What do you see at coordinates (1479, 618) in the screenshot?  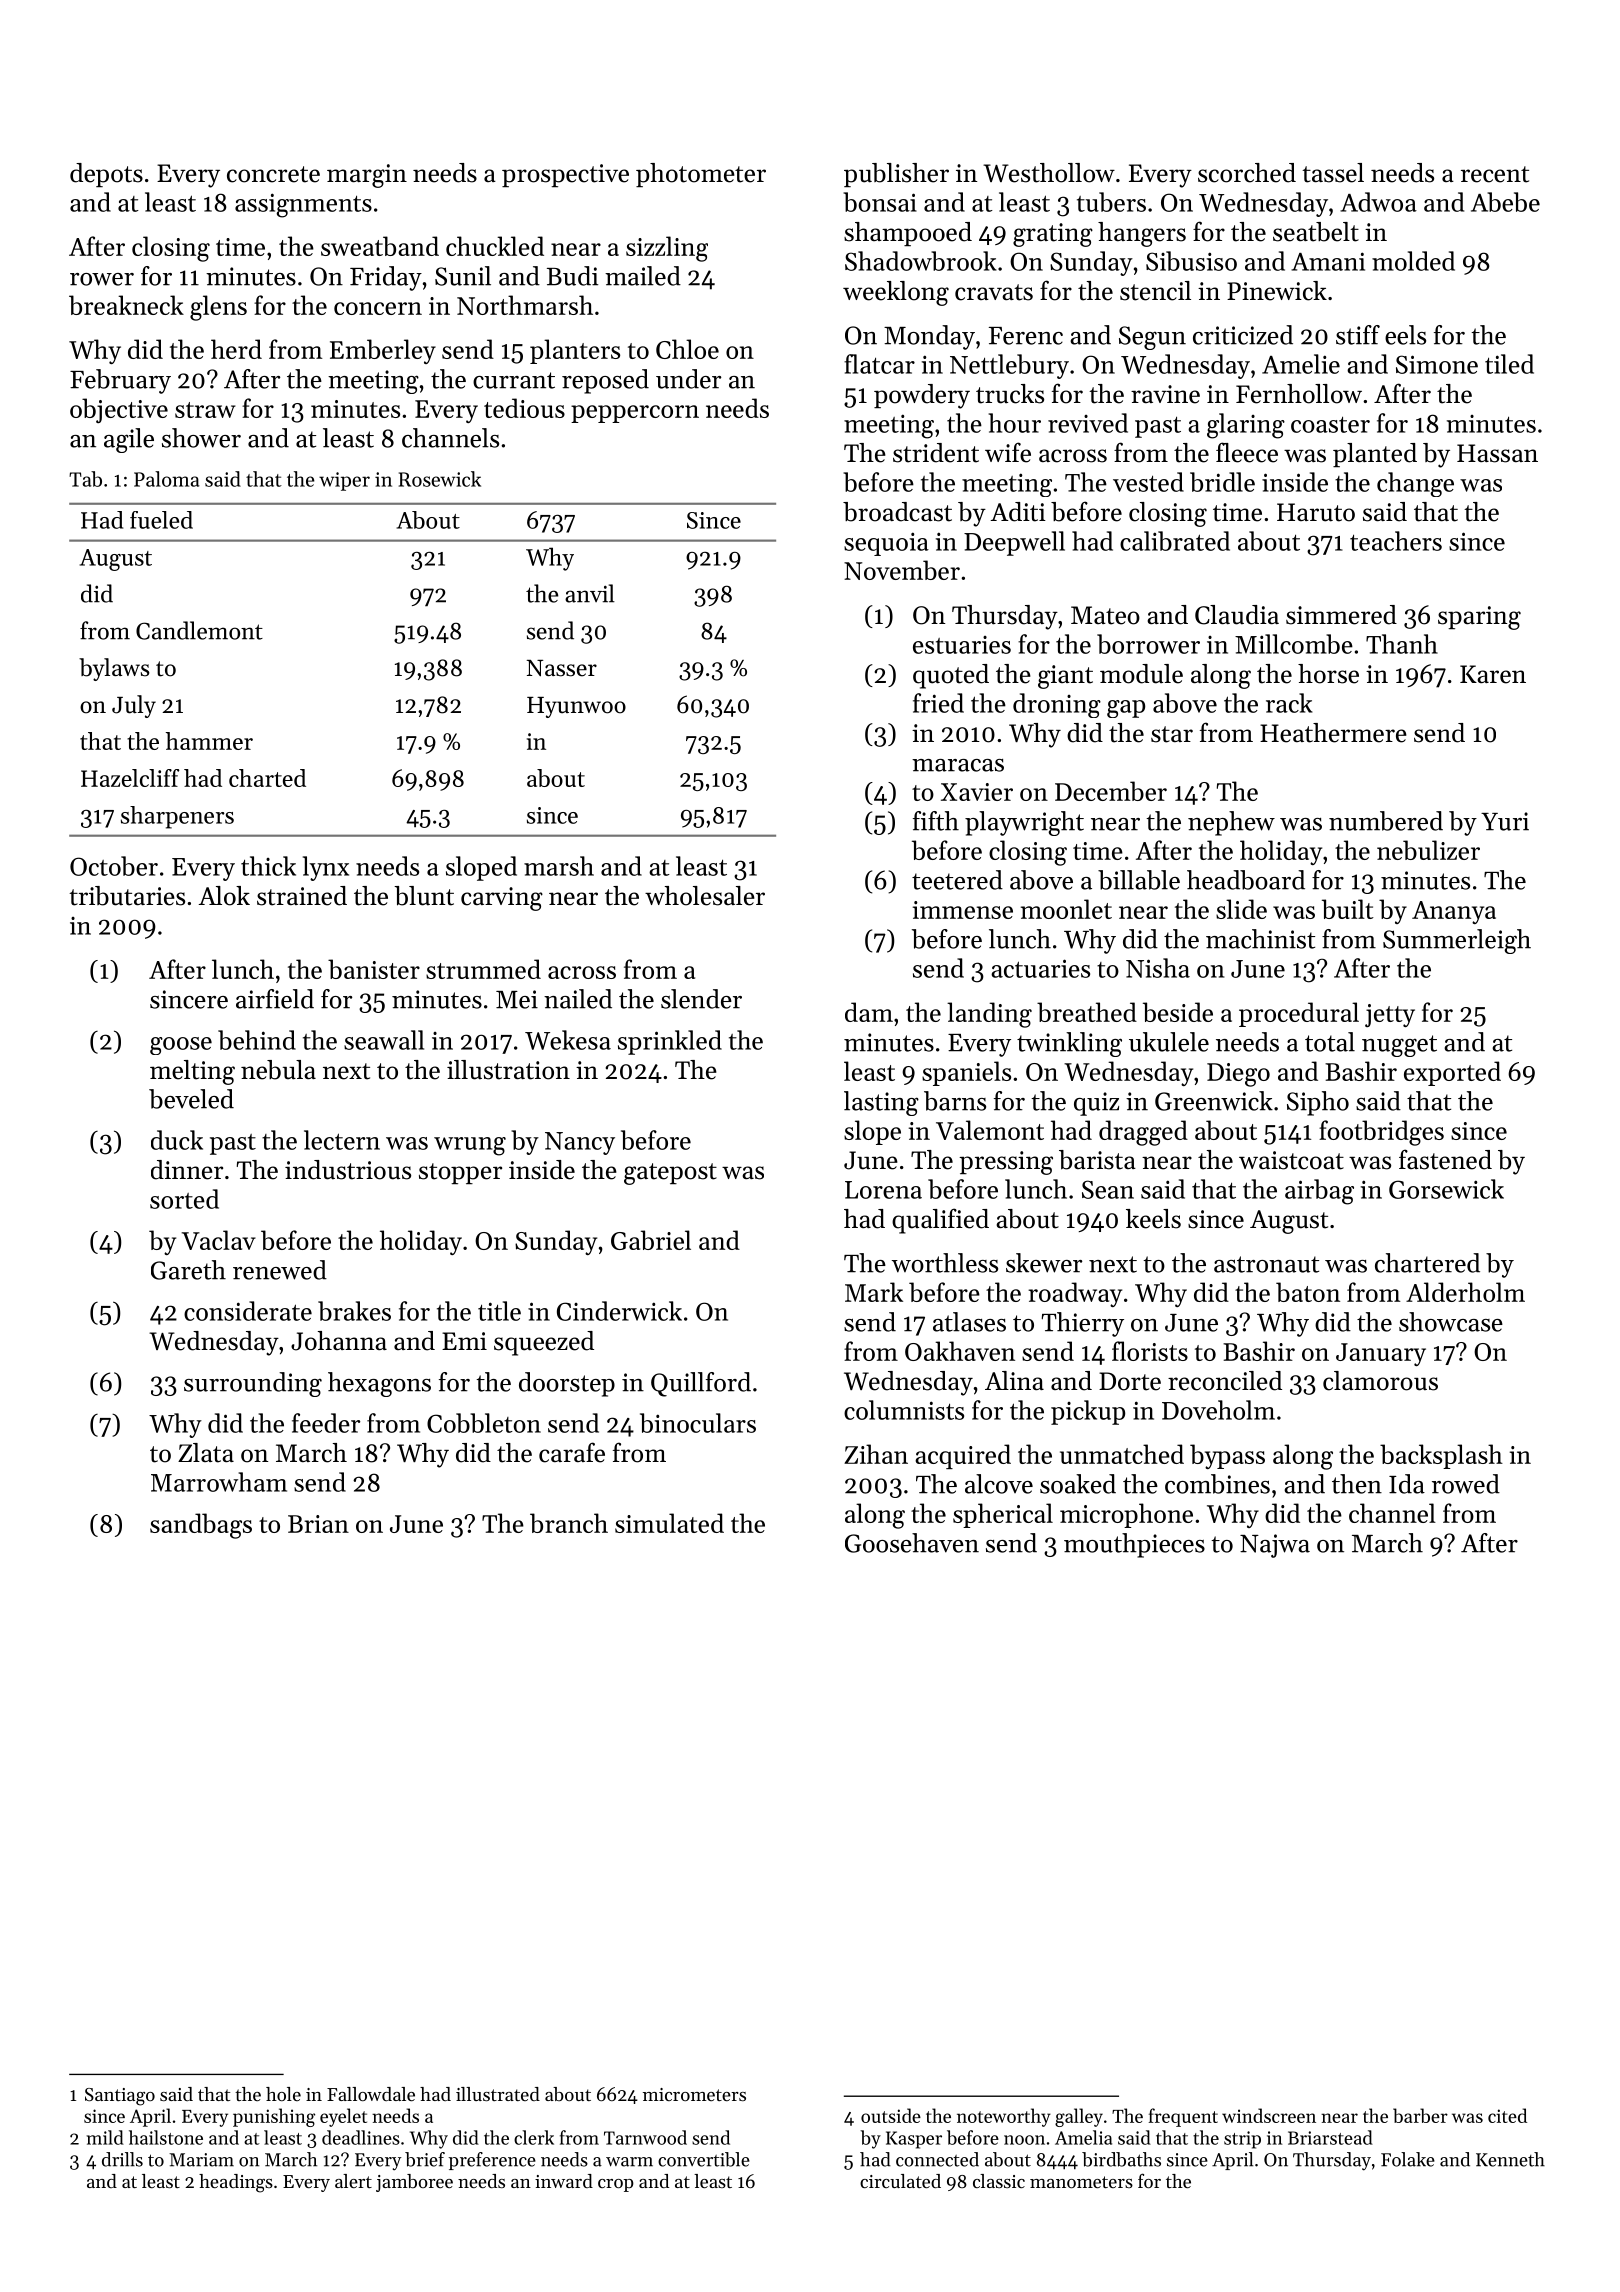 I see `sparing` at bounding box center [1479, 618].
